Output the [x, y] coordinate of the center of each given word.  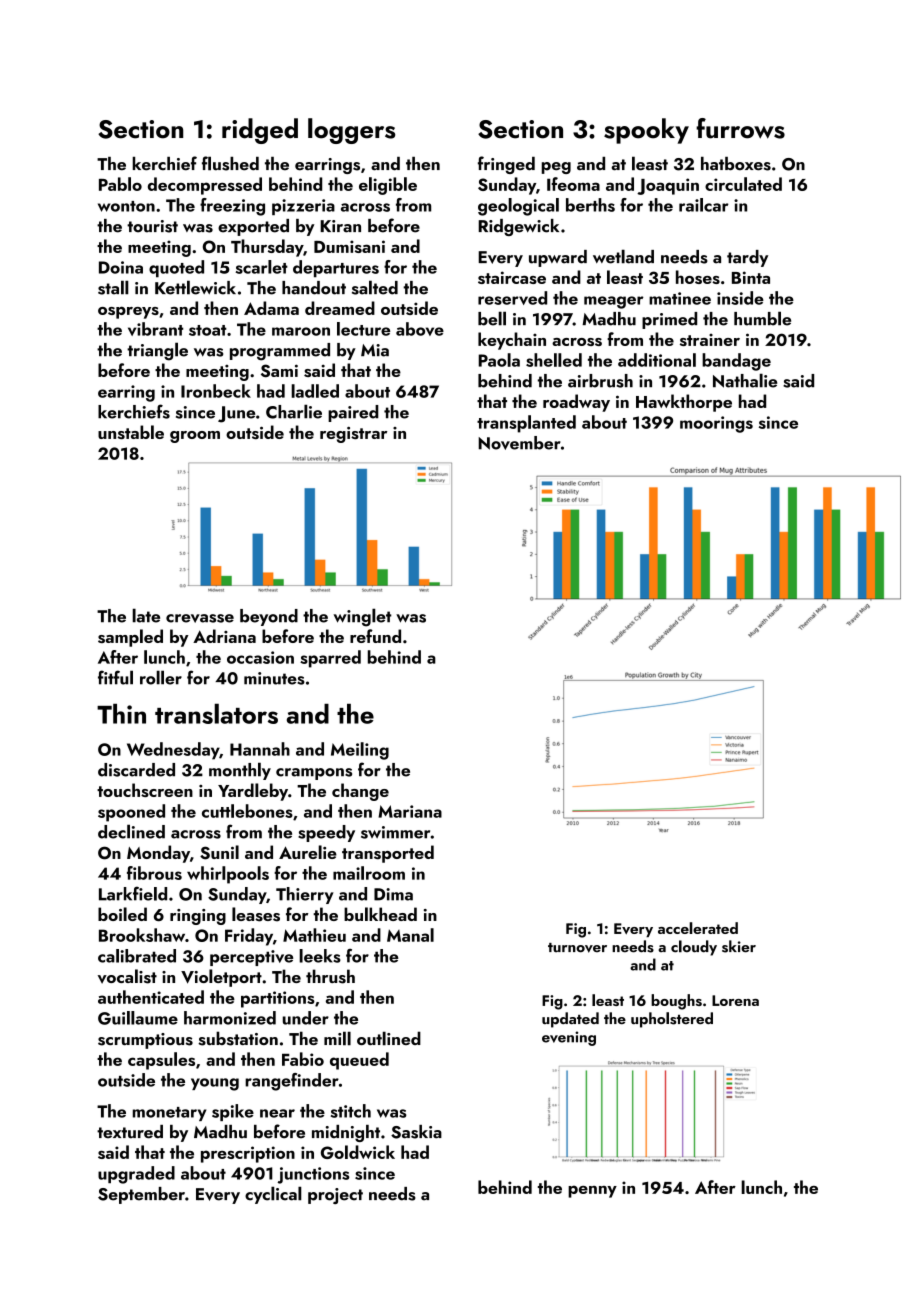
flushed [230, 163]
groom [195, 437]
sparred [330, 659]
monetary [169, 1114]
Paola [499, 360]
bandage [736, 362]
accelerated [698, 928]
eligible [388, 186]
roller [161, 677]
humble [762, 318]
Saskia [416, 1132]
